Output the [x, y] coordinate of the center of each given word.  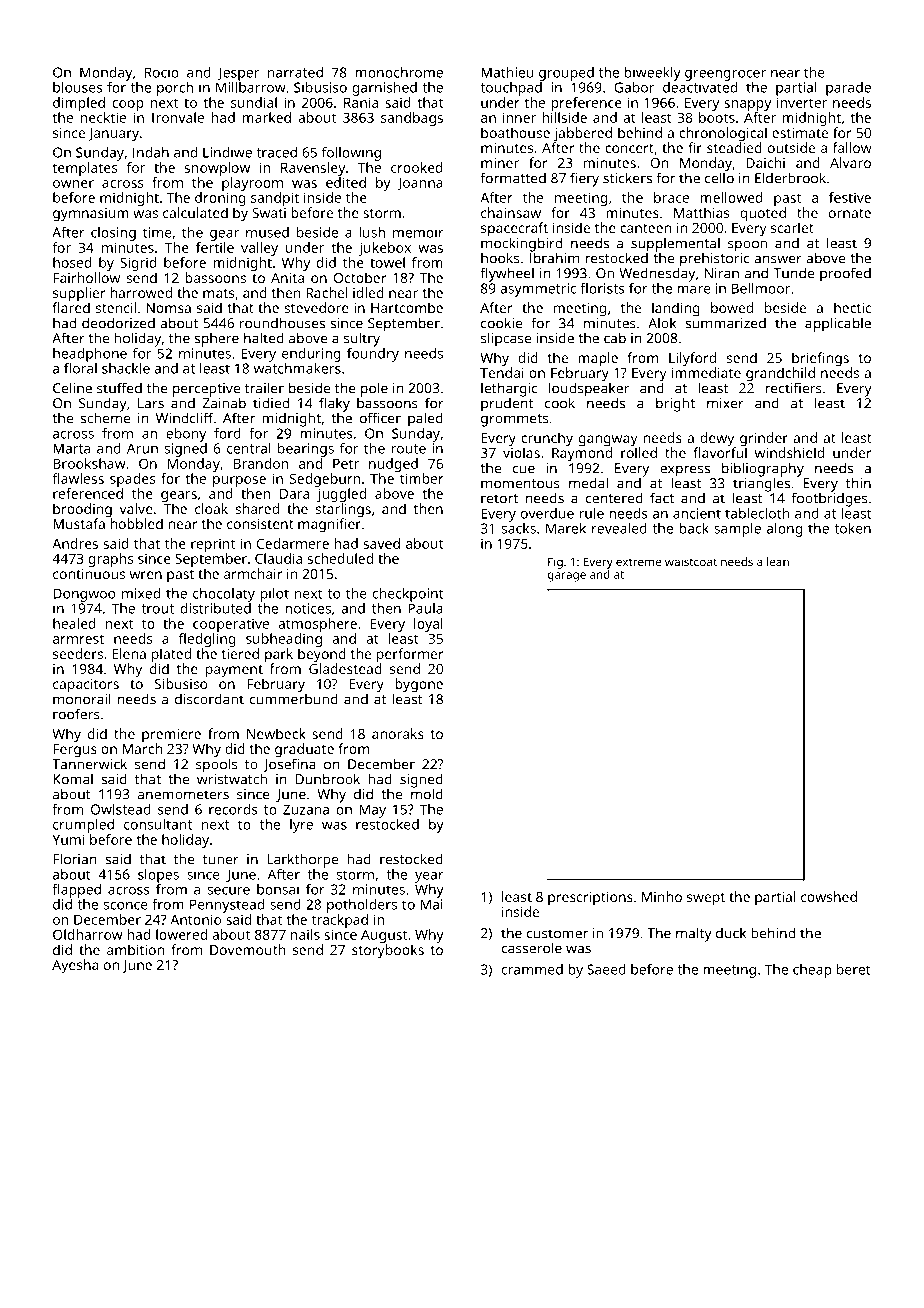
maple [598, 359]
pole [374, 389]
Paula [425, 608]
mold [427, 794]
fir [695, 147]
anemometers [183, 795]
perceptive [206, 390]
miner [500, 163]
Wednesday [657, 274]
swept [706, 899]
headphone [90, 355]
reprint [213, 545]
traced [276, 152]
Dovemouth [248, 949]
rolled [639, 452]
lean [778, 561]
